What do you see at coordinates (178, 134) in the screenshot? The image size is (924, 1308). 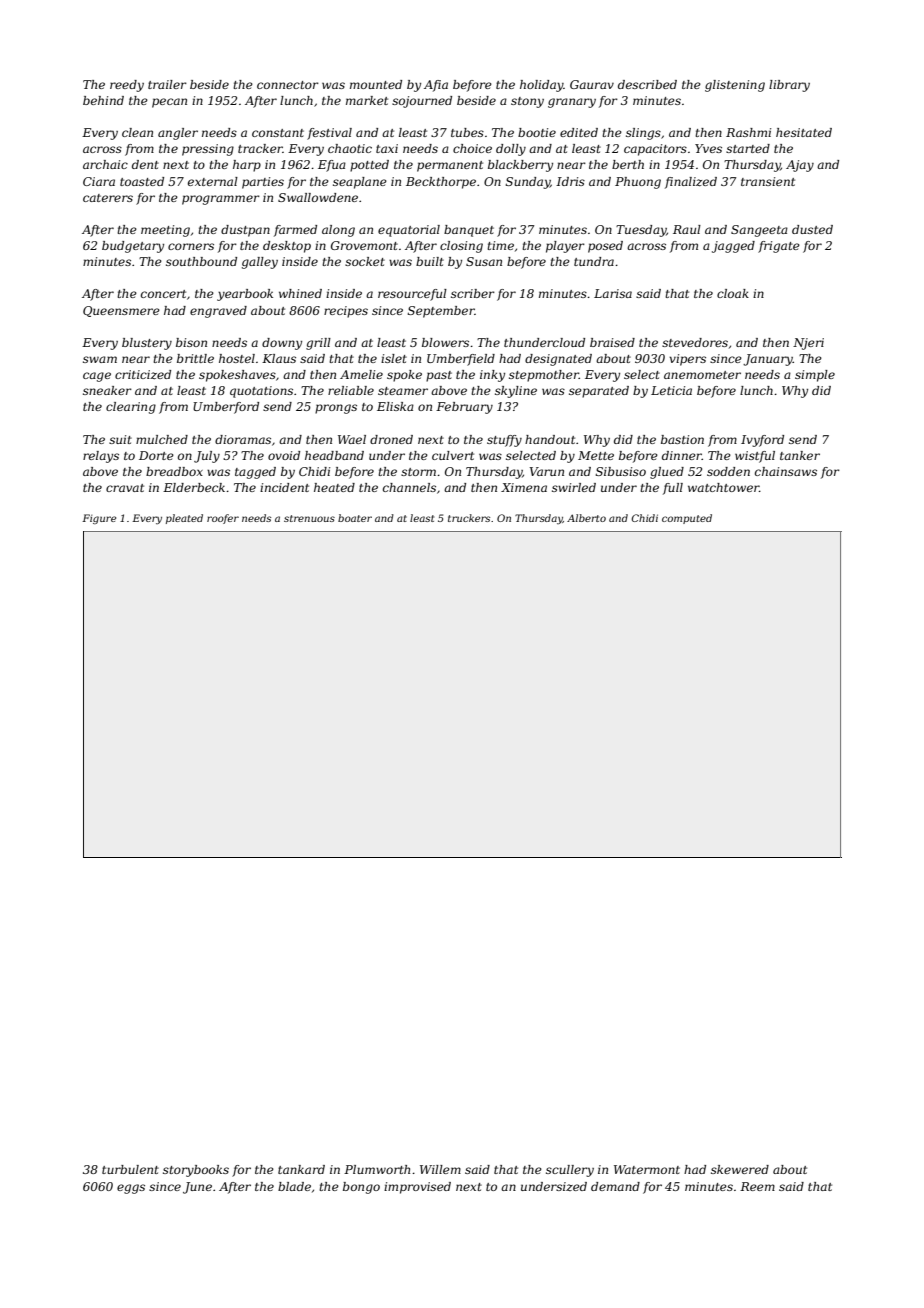 I see `angler` at bounding box center [178, 134].
